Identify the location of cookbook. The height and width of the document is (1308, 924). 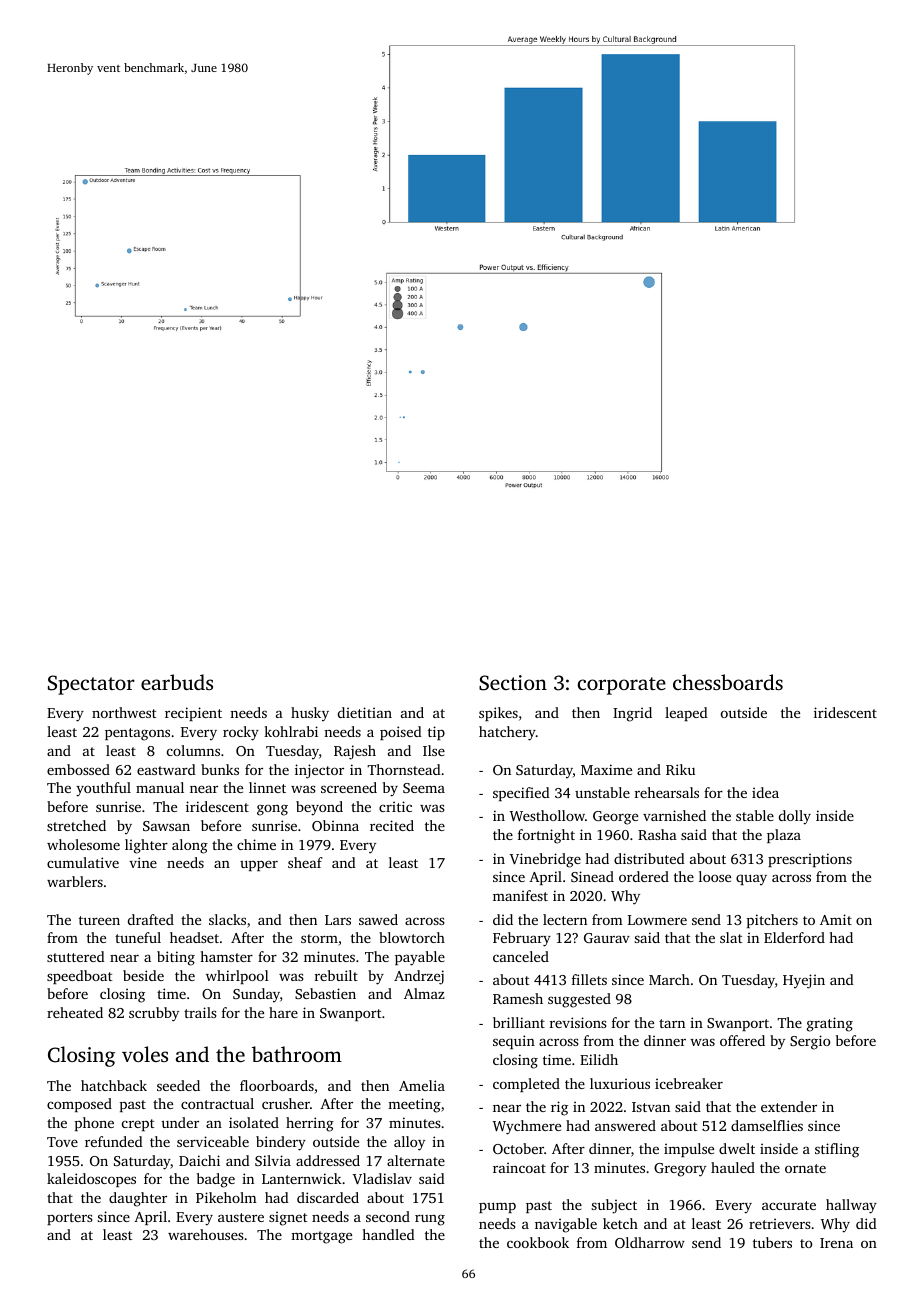
(538, 1242).
